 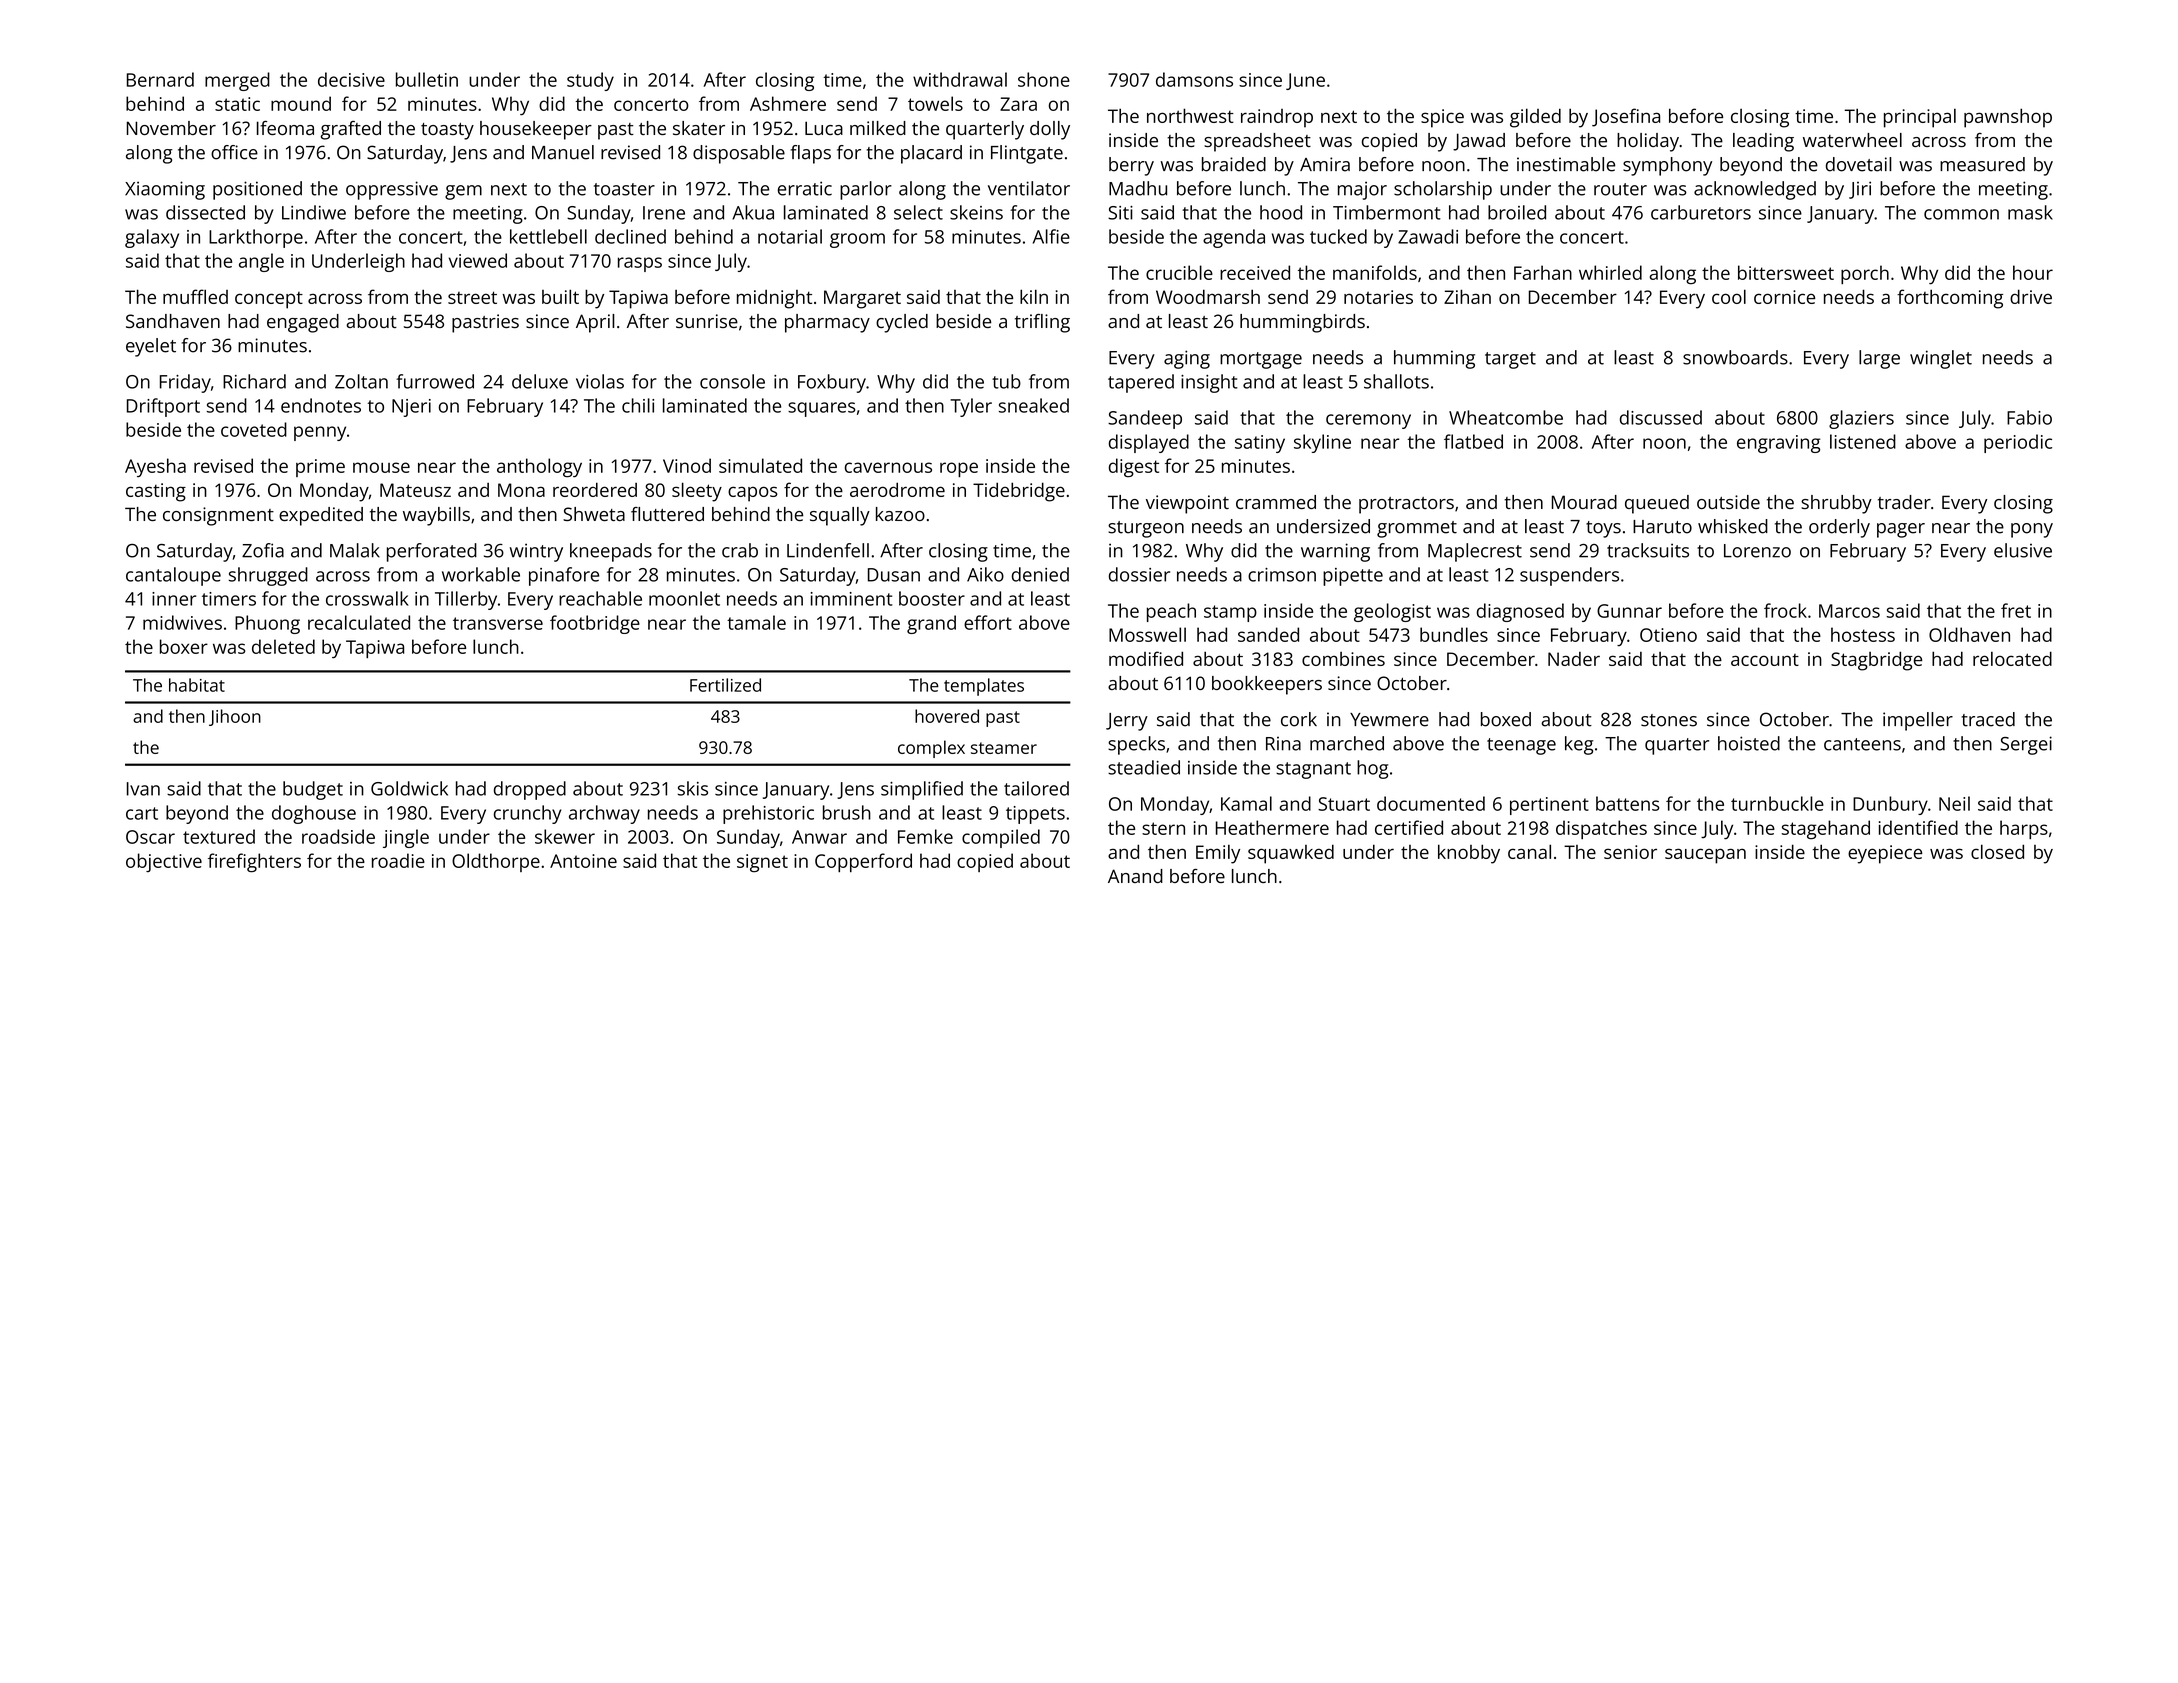 I want to click on coveted, so click(x=254, y=429).
